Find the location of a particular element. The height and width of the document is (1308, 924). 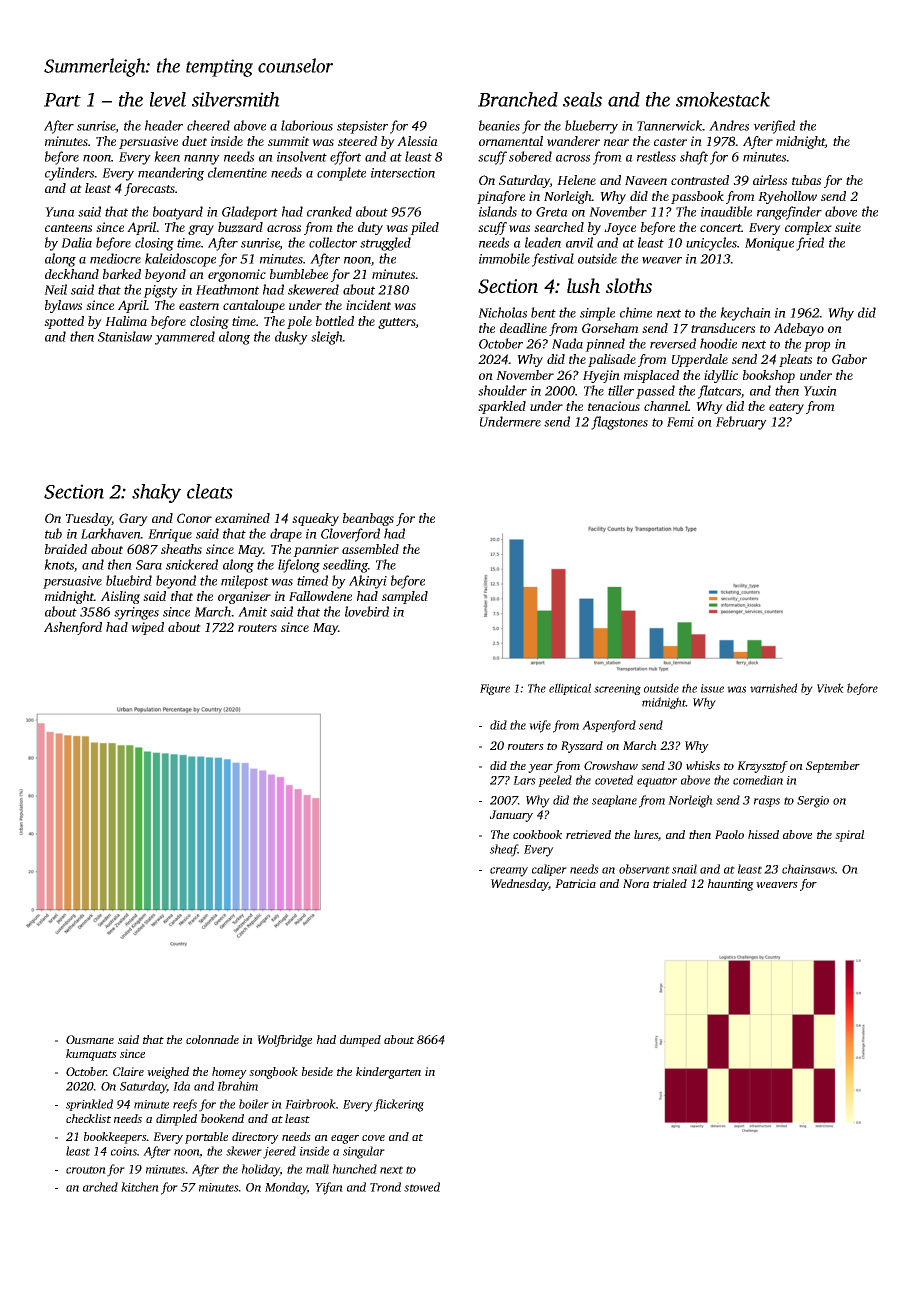

Vivek is located at coordinates (830, 688).
